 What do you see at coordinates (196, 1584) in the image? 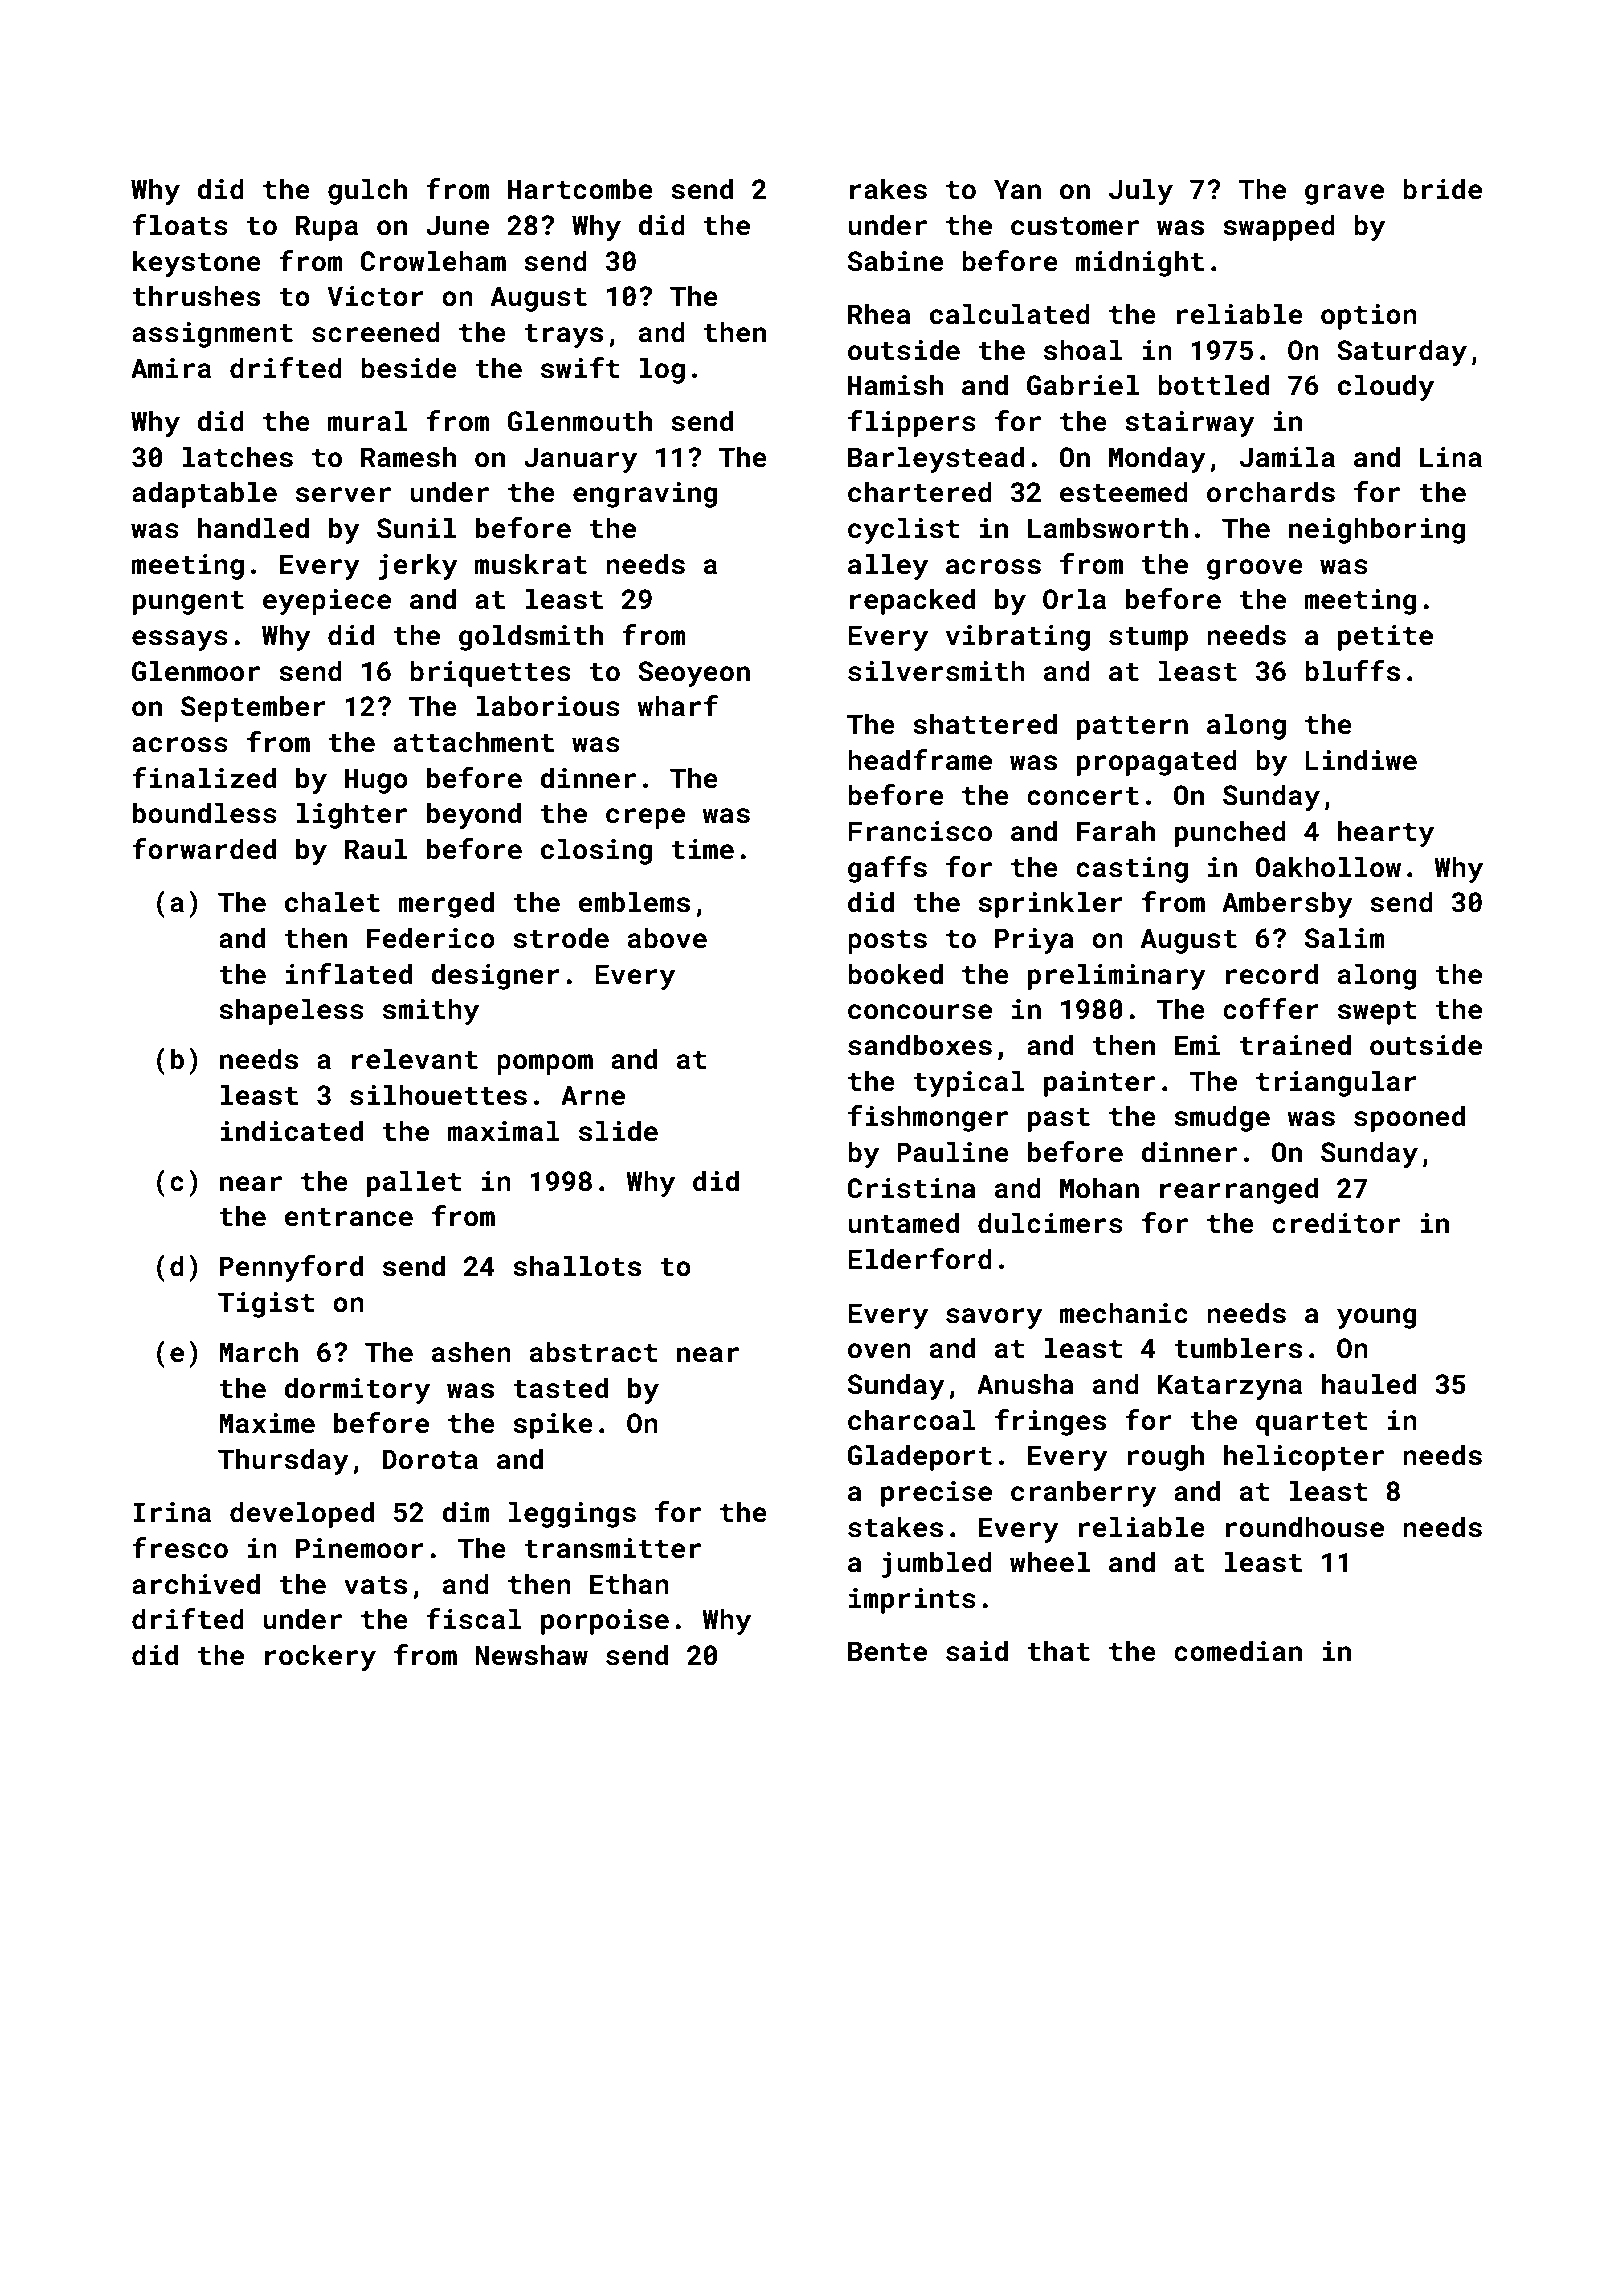
I see `archived` at bounding box center [196, 1584].
